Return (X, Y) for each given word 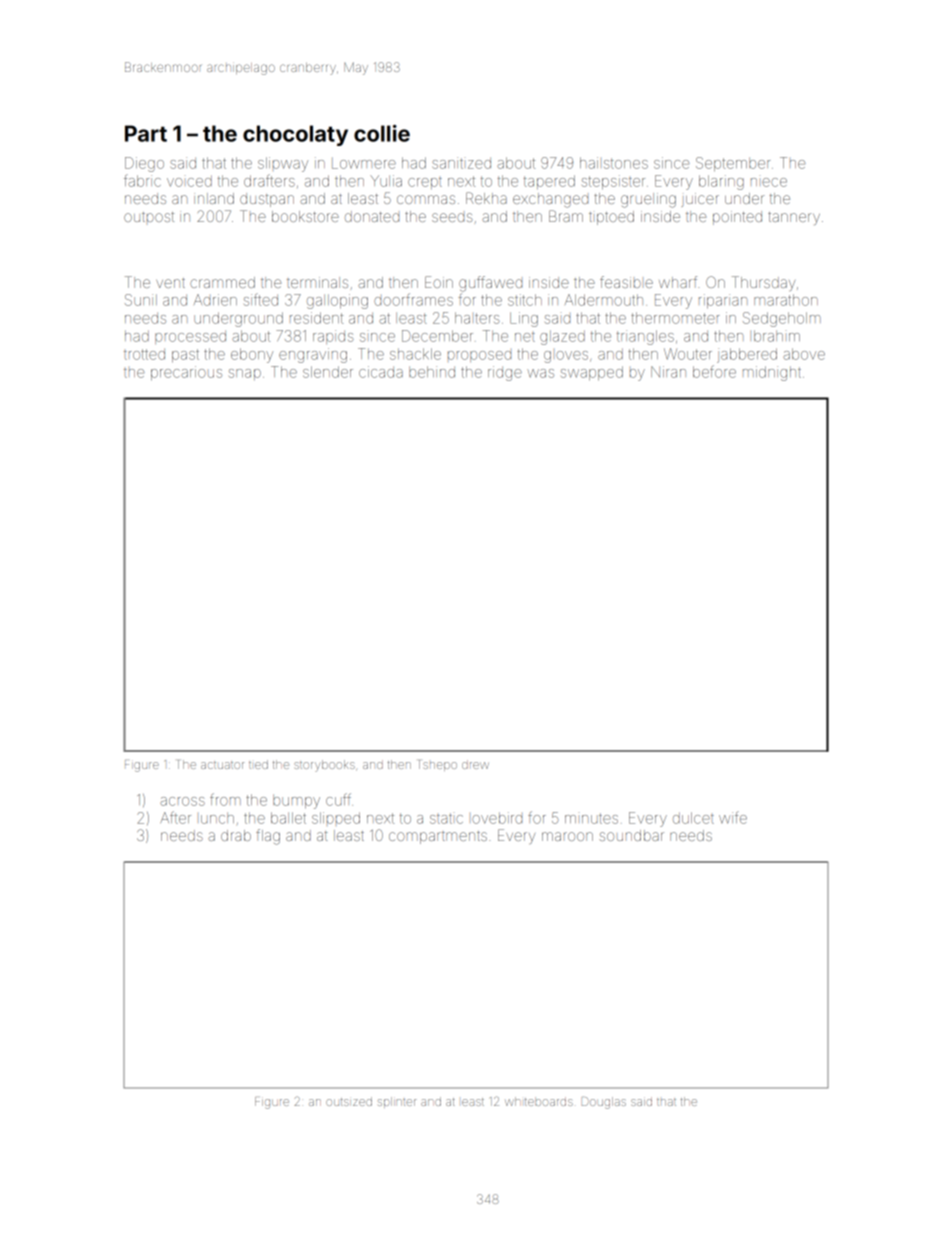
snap (245, 374)
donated (372, 216)
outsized (349, 1101)
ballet (288, 818)
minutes (591, 818)
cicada (381, 372)
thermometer (675, 318)
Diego (144, 164)
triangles (645, 337)
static (446, 818)
